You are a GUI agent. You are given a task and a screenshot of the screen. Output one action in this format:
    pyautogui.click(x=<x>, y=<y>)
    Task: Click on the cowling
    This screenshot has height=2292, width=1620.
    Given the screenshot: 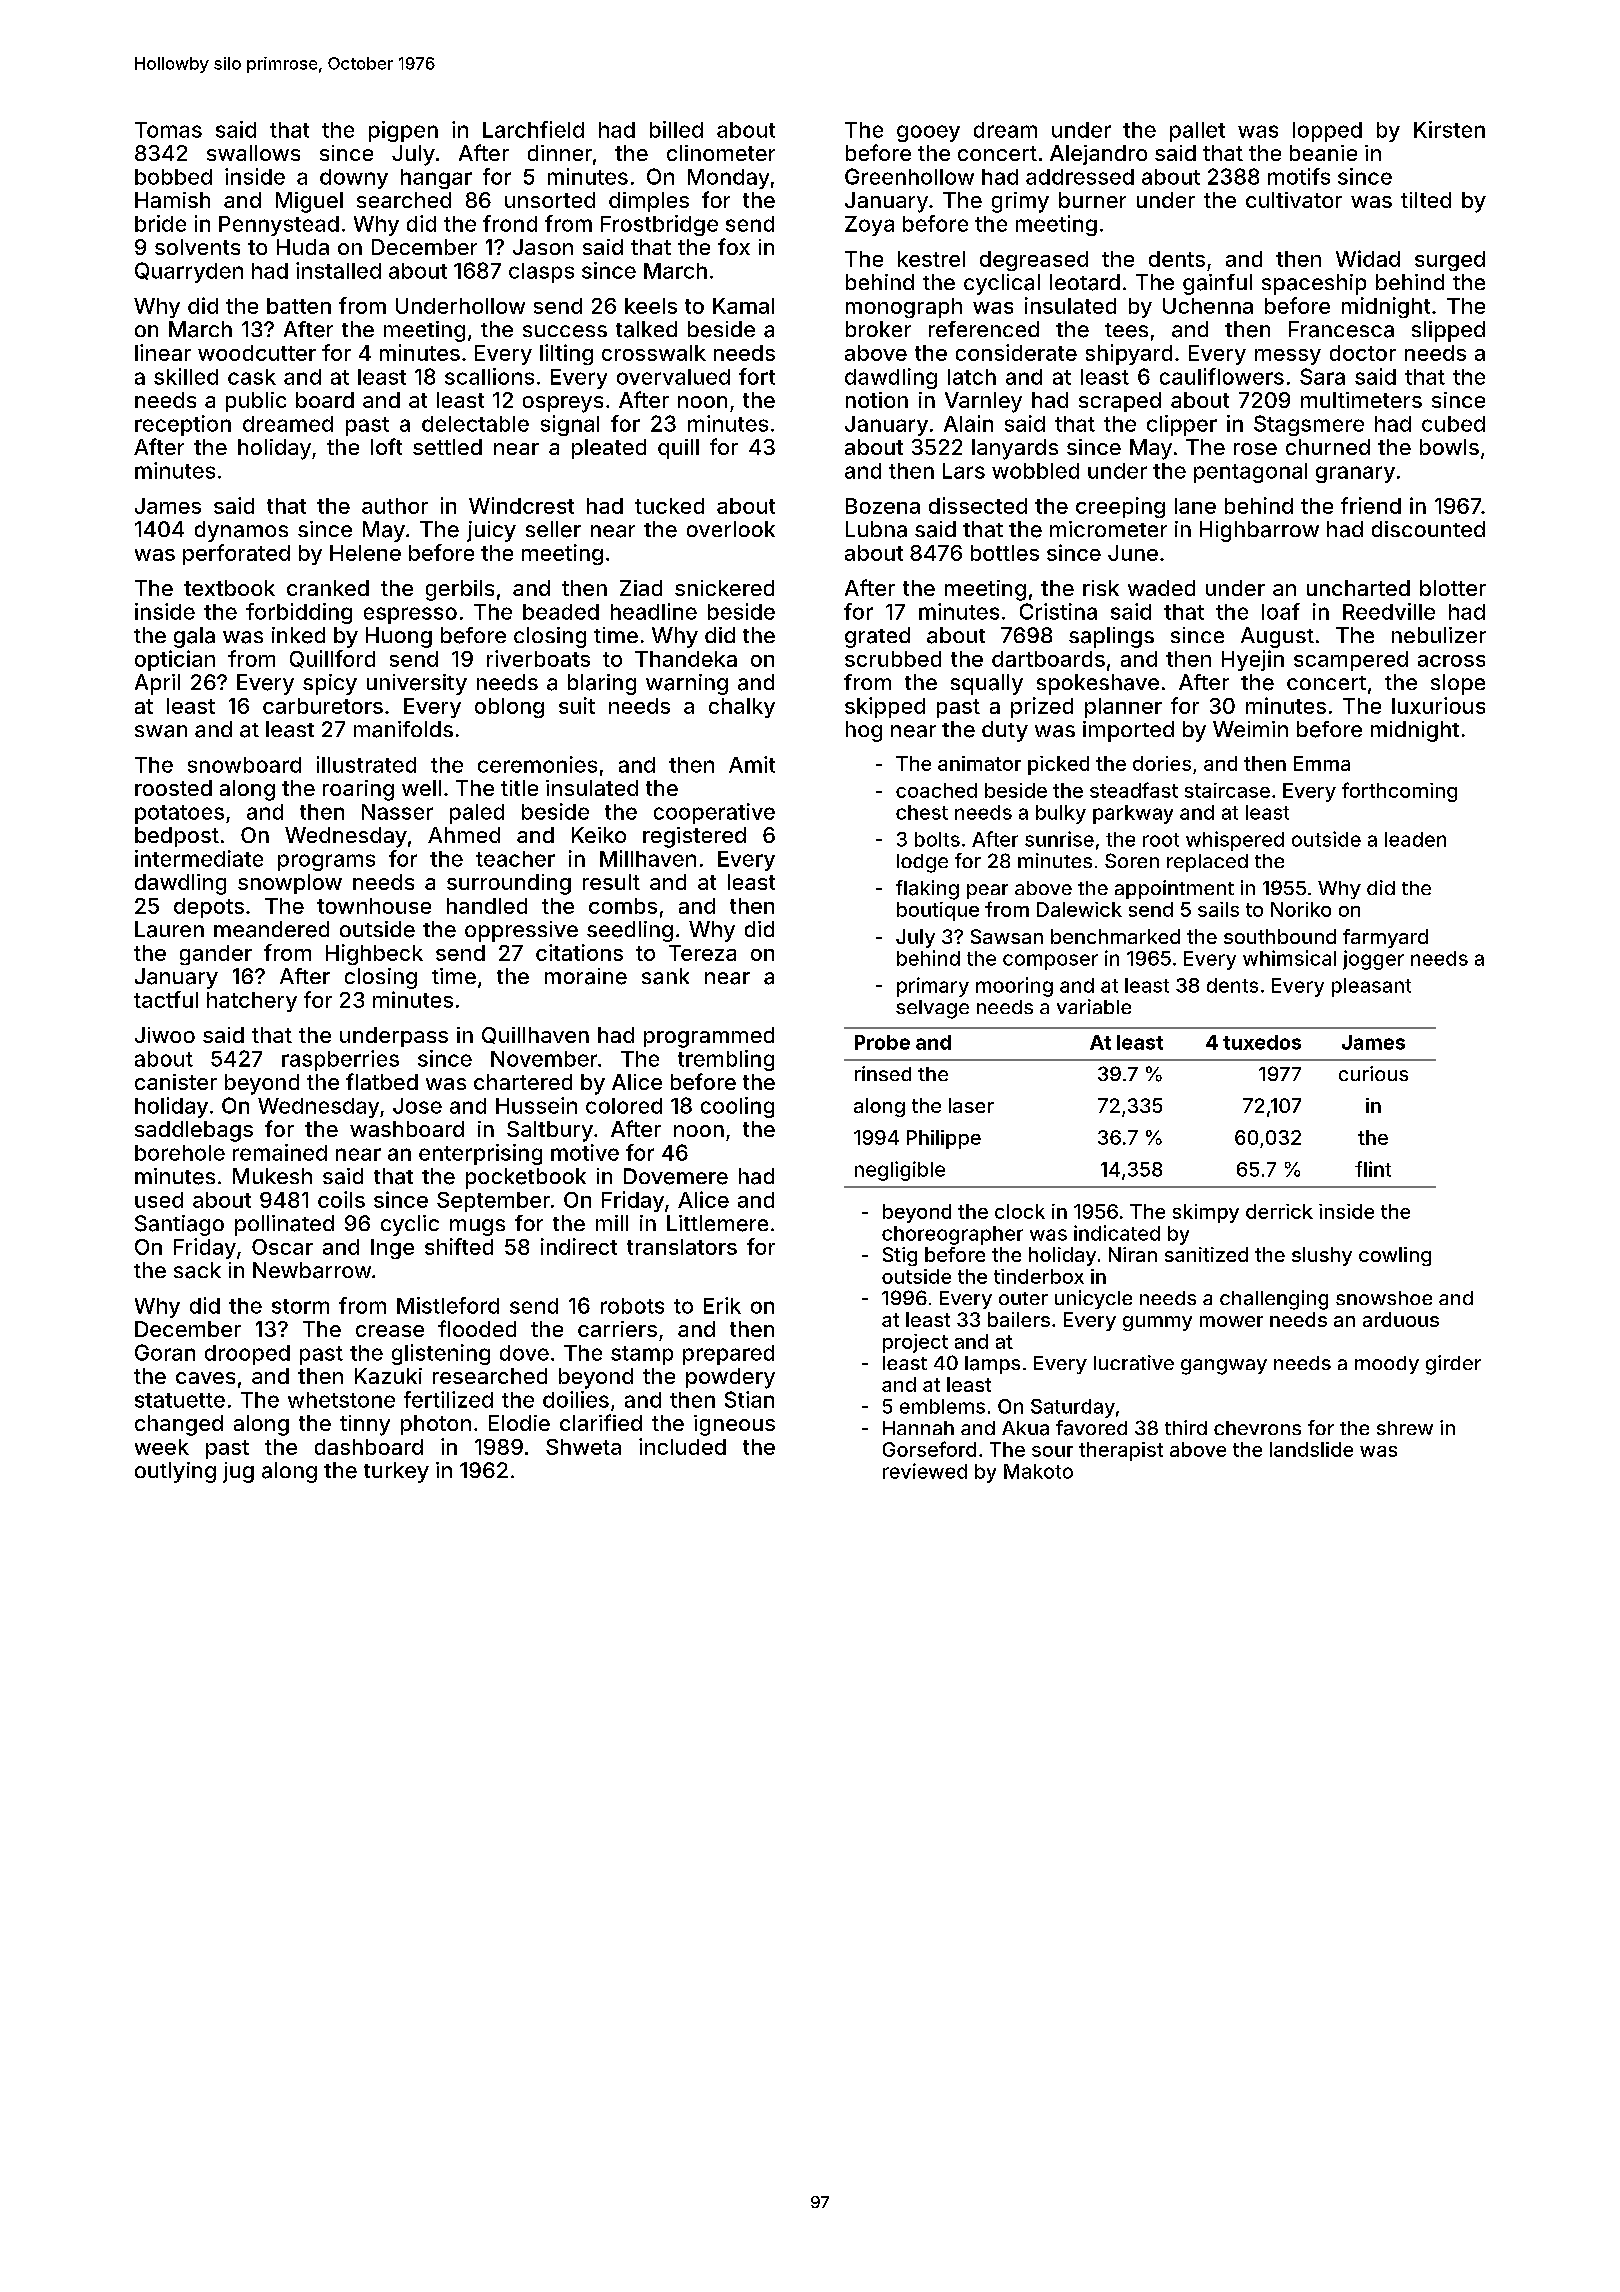 What is the action you would take?
    pyautogui.click(x=1395, y=1256)
